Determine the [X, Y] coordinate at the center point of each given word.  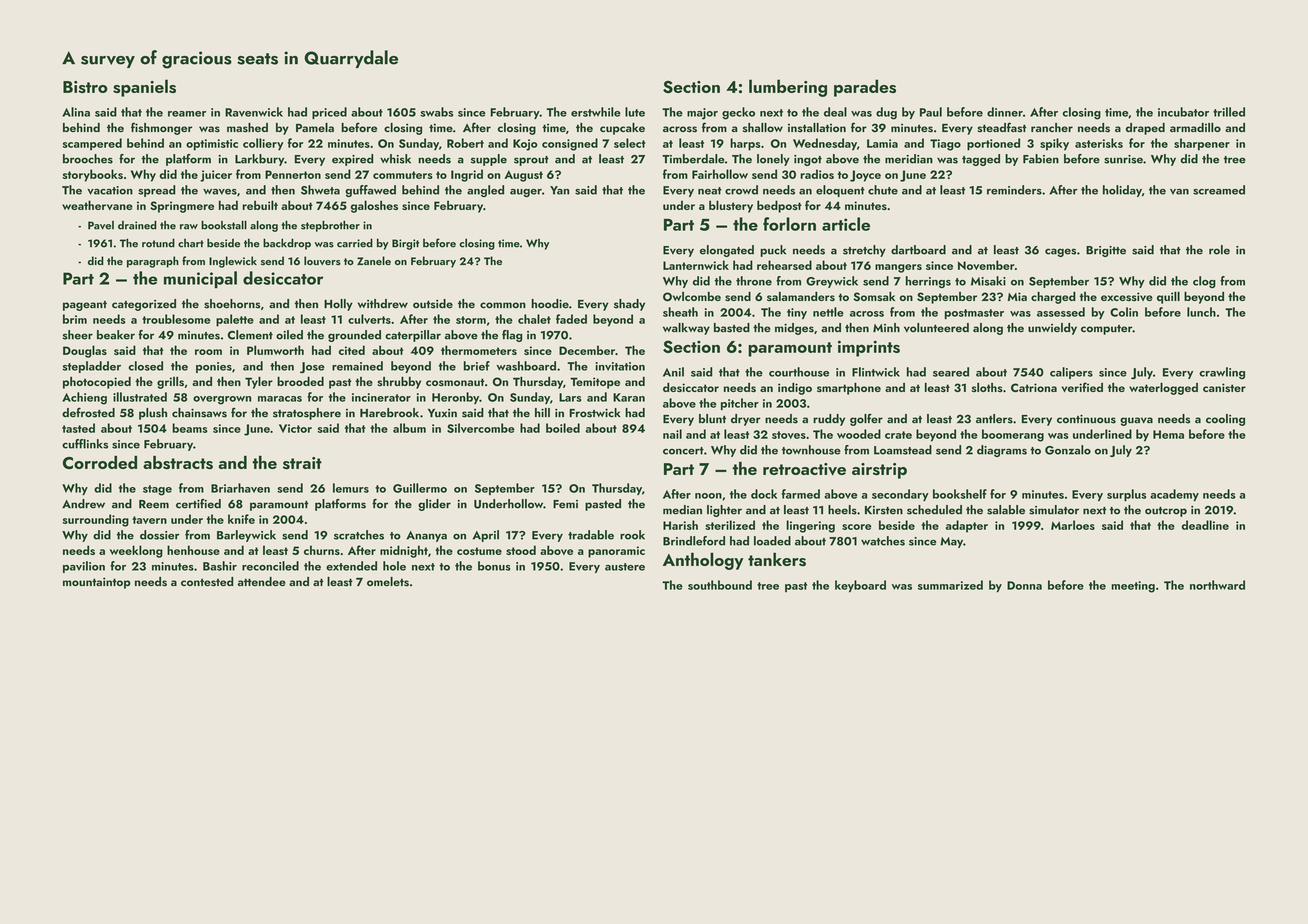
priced [329, 113]
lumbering [788, 88]
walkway [686, 329]
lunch [1201, 312]
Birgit [405, 244]
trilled [1229, 112]
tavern [149, 520]
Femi [565, 504]
